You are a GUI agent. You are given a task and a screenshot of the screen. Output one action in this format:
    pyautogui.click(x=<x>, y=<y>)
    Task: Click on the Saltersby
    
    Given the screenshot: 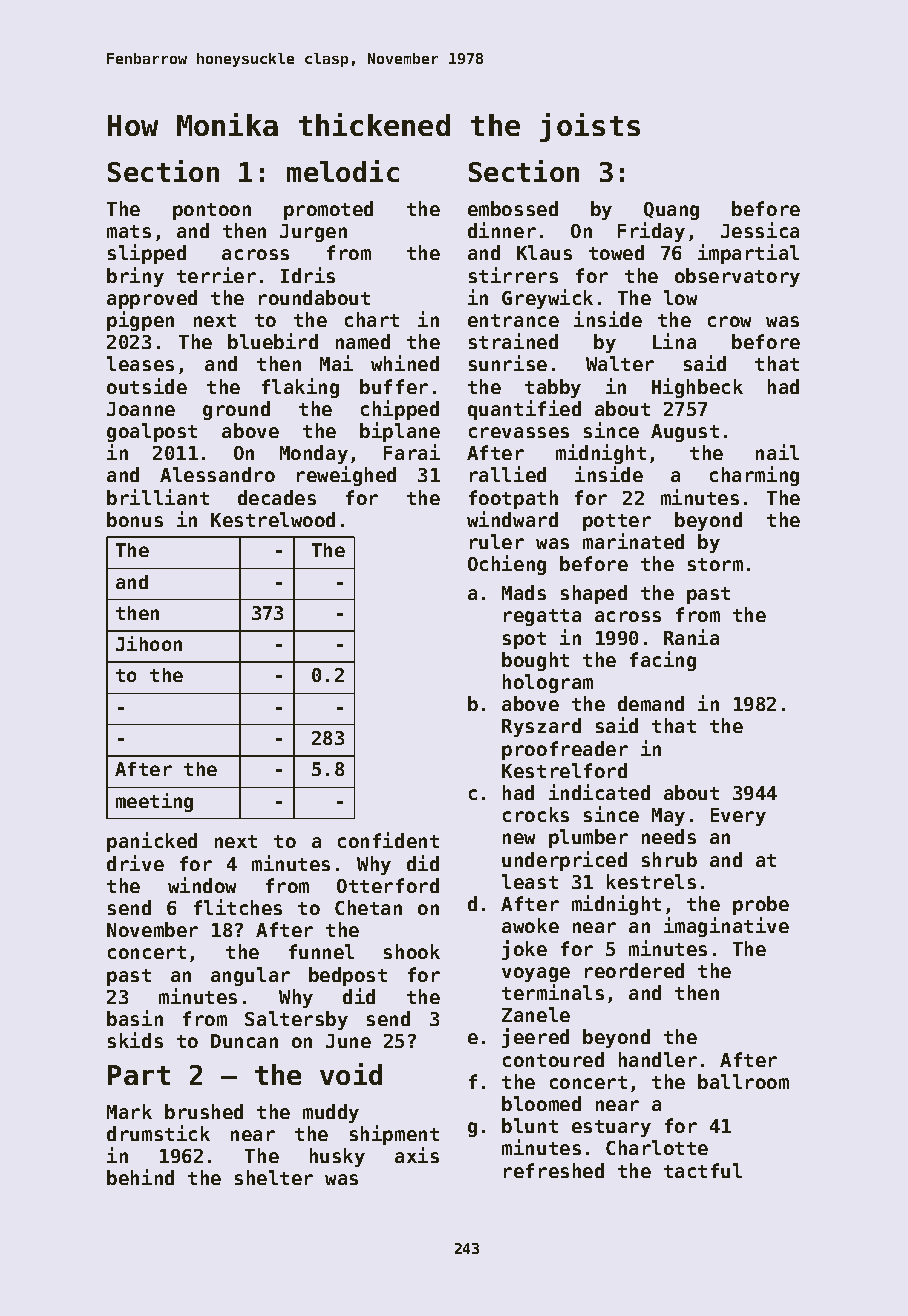 What is the action you would take?
    pyautogui.click(x=296, y=1020)
